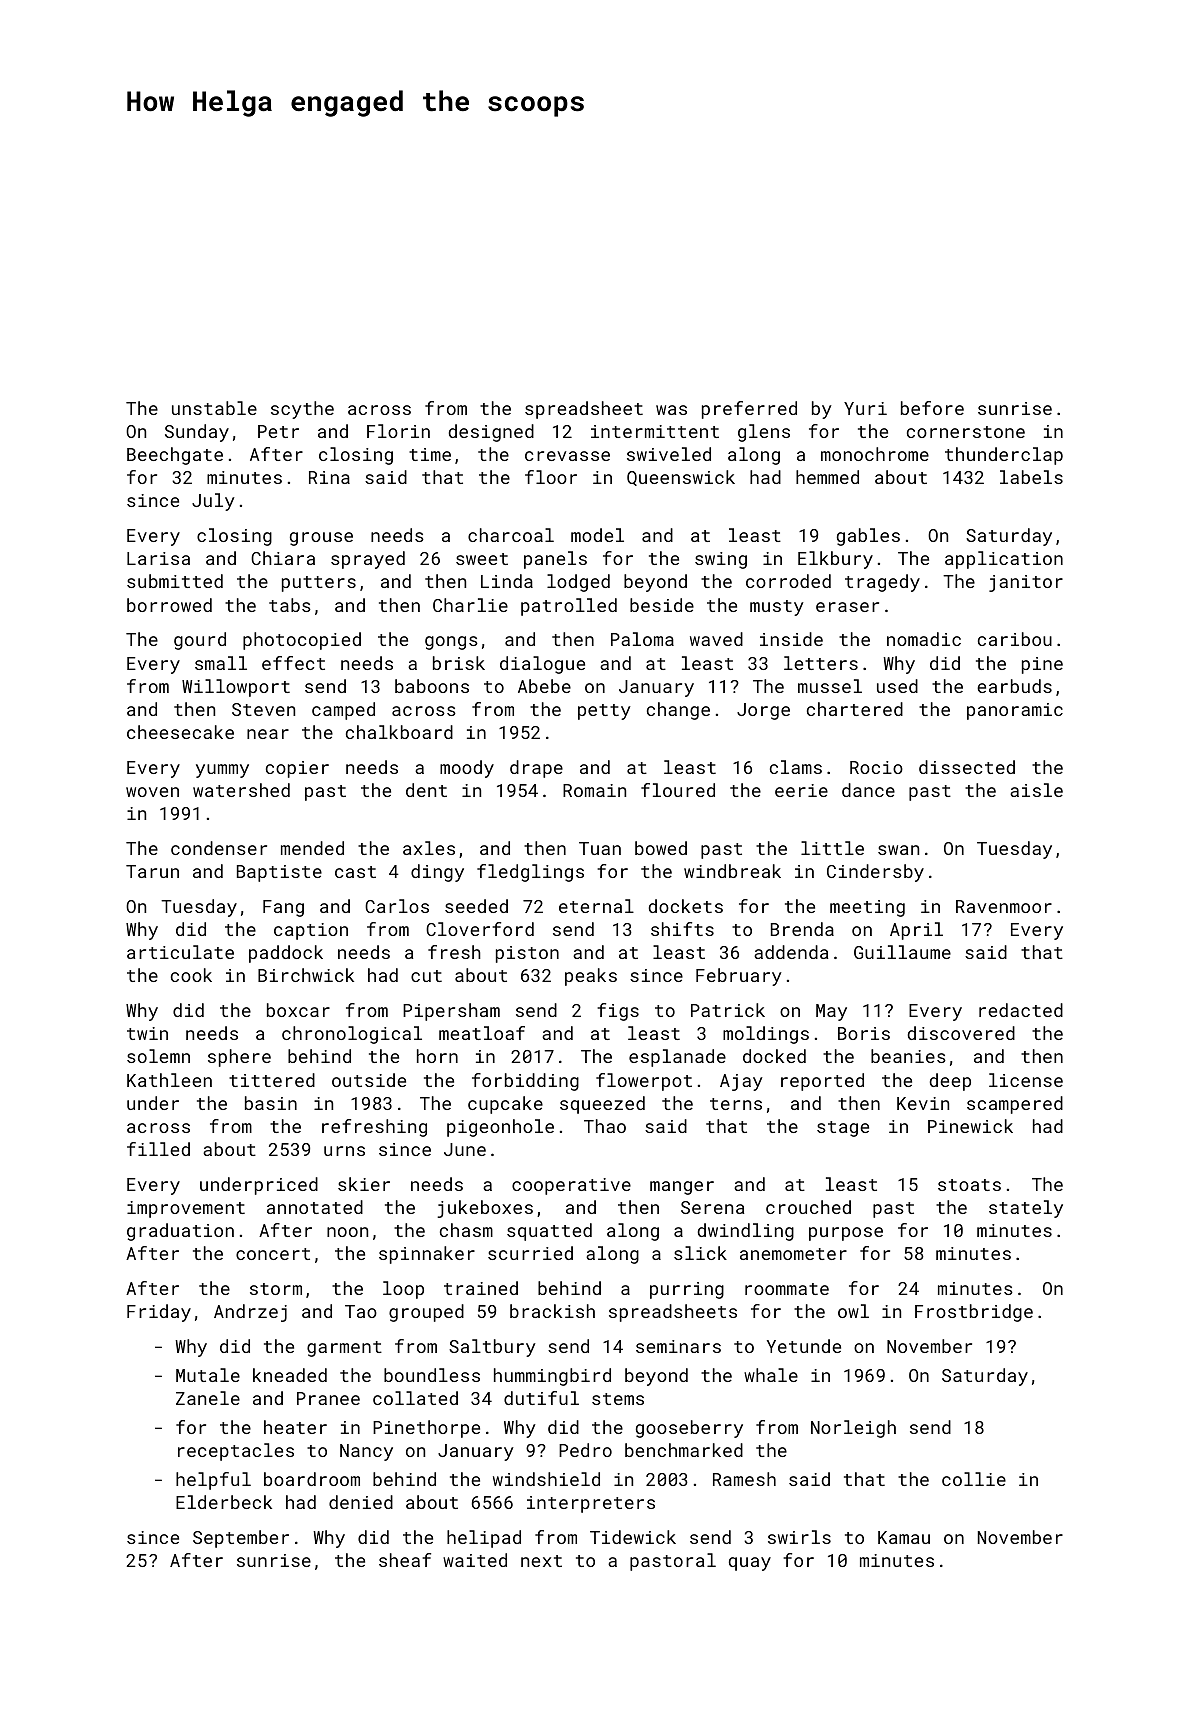 The image size is (1190, 1724). What do you see at coordinates (591, 977) in the screenshot?
I see `peaks` at bounding box center [591, 977].
